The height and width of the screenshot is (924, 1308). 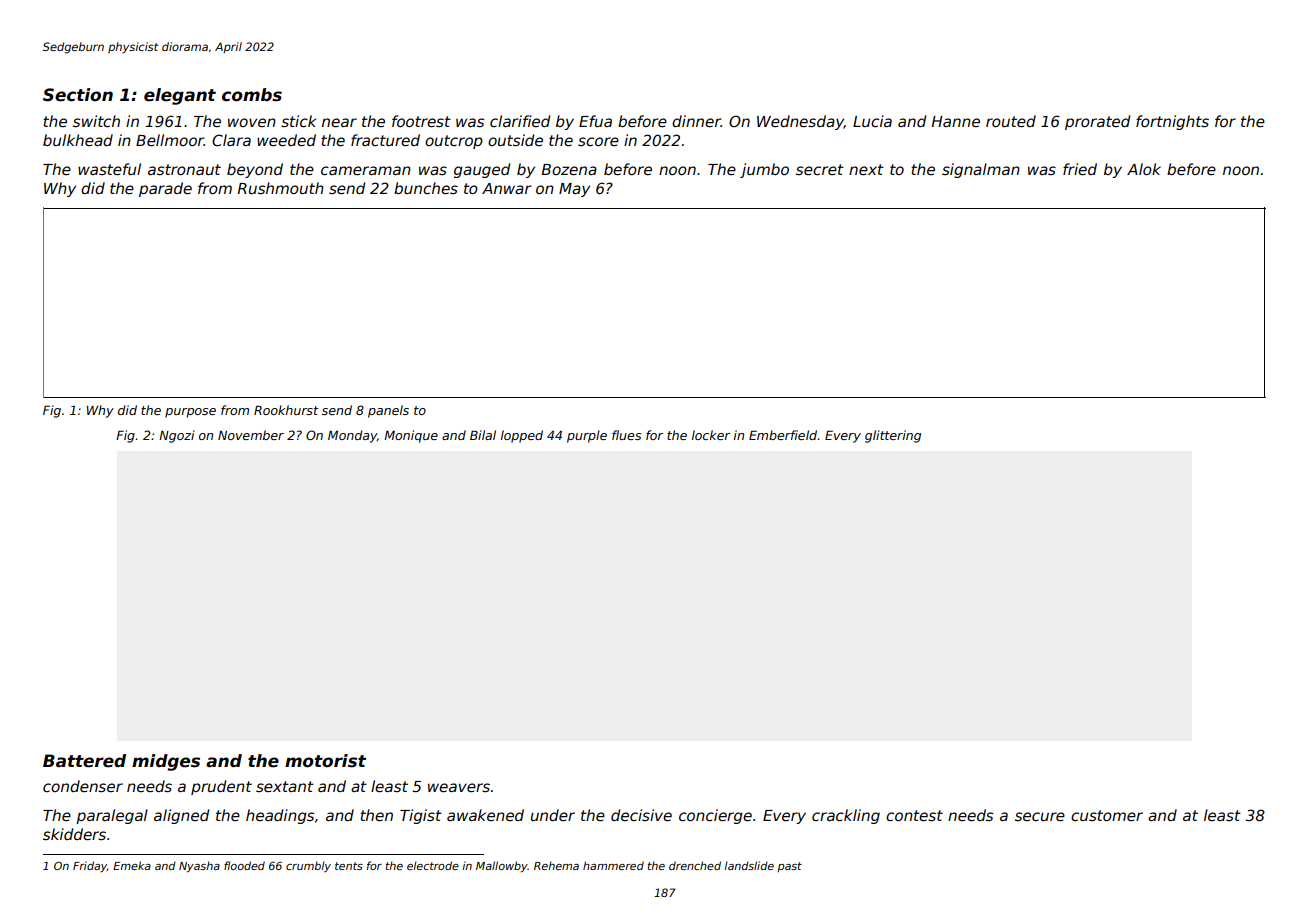 I want to click on Battered, so click(x=84, y=761).
